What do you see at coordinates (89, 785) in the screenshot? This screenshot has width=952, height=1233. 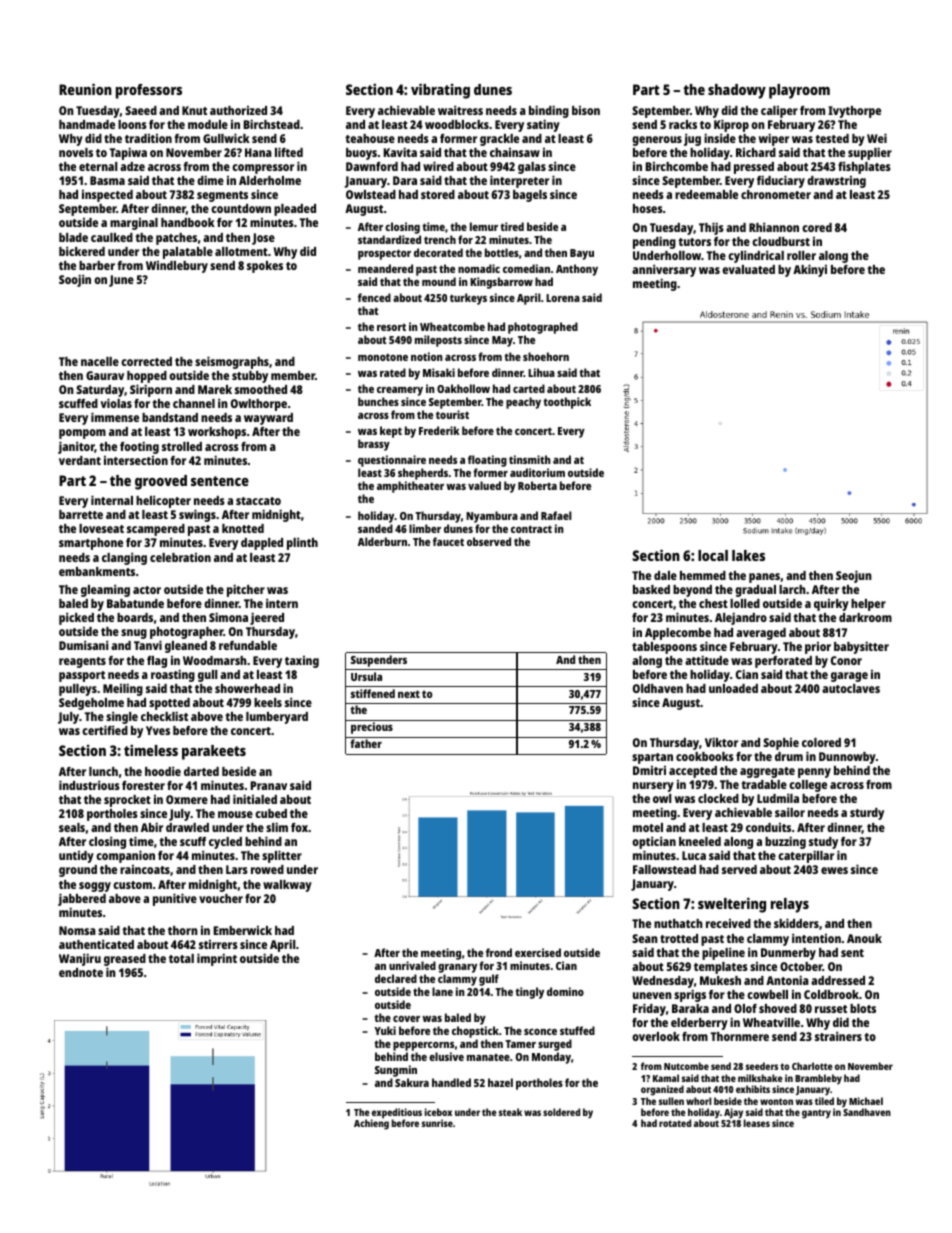 I see `industrious` at bounding box center [89, 785].
